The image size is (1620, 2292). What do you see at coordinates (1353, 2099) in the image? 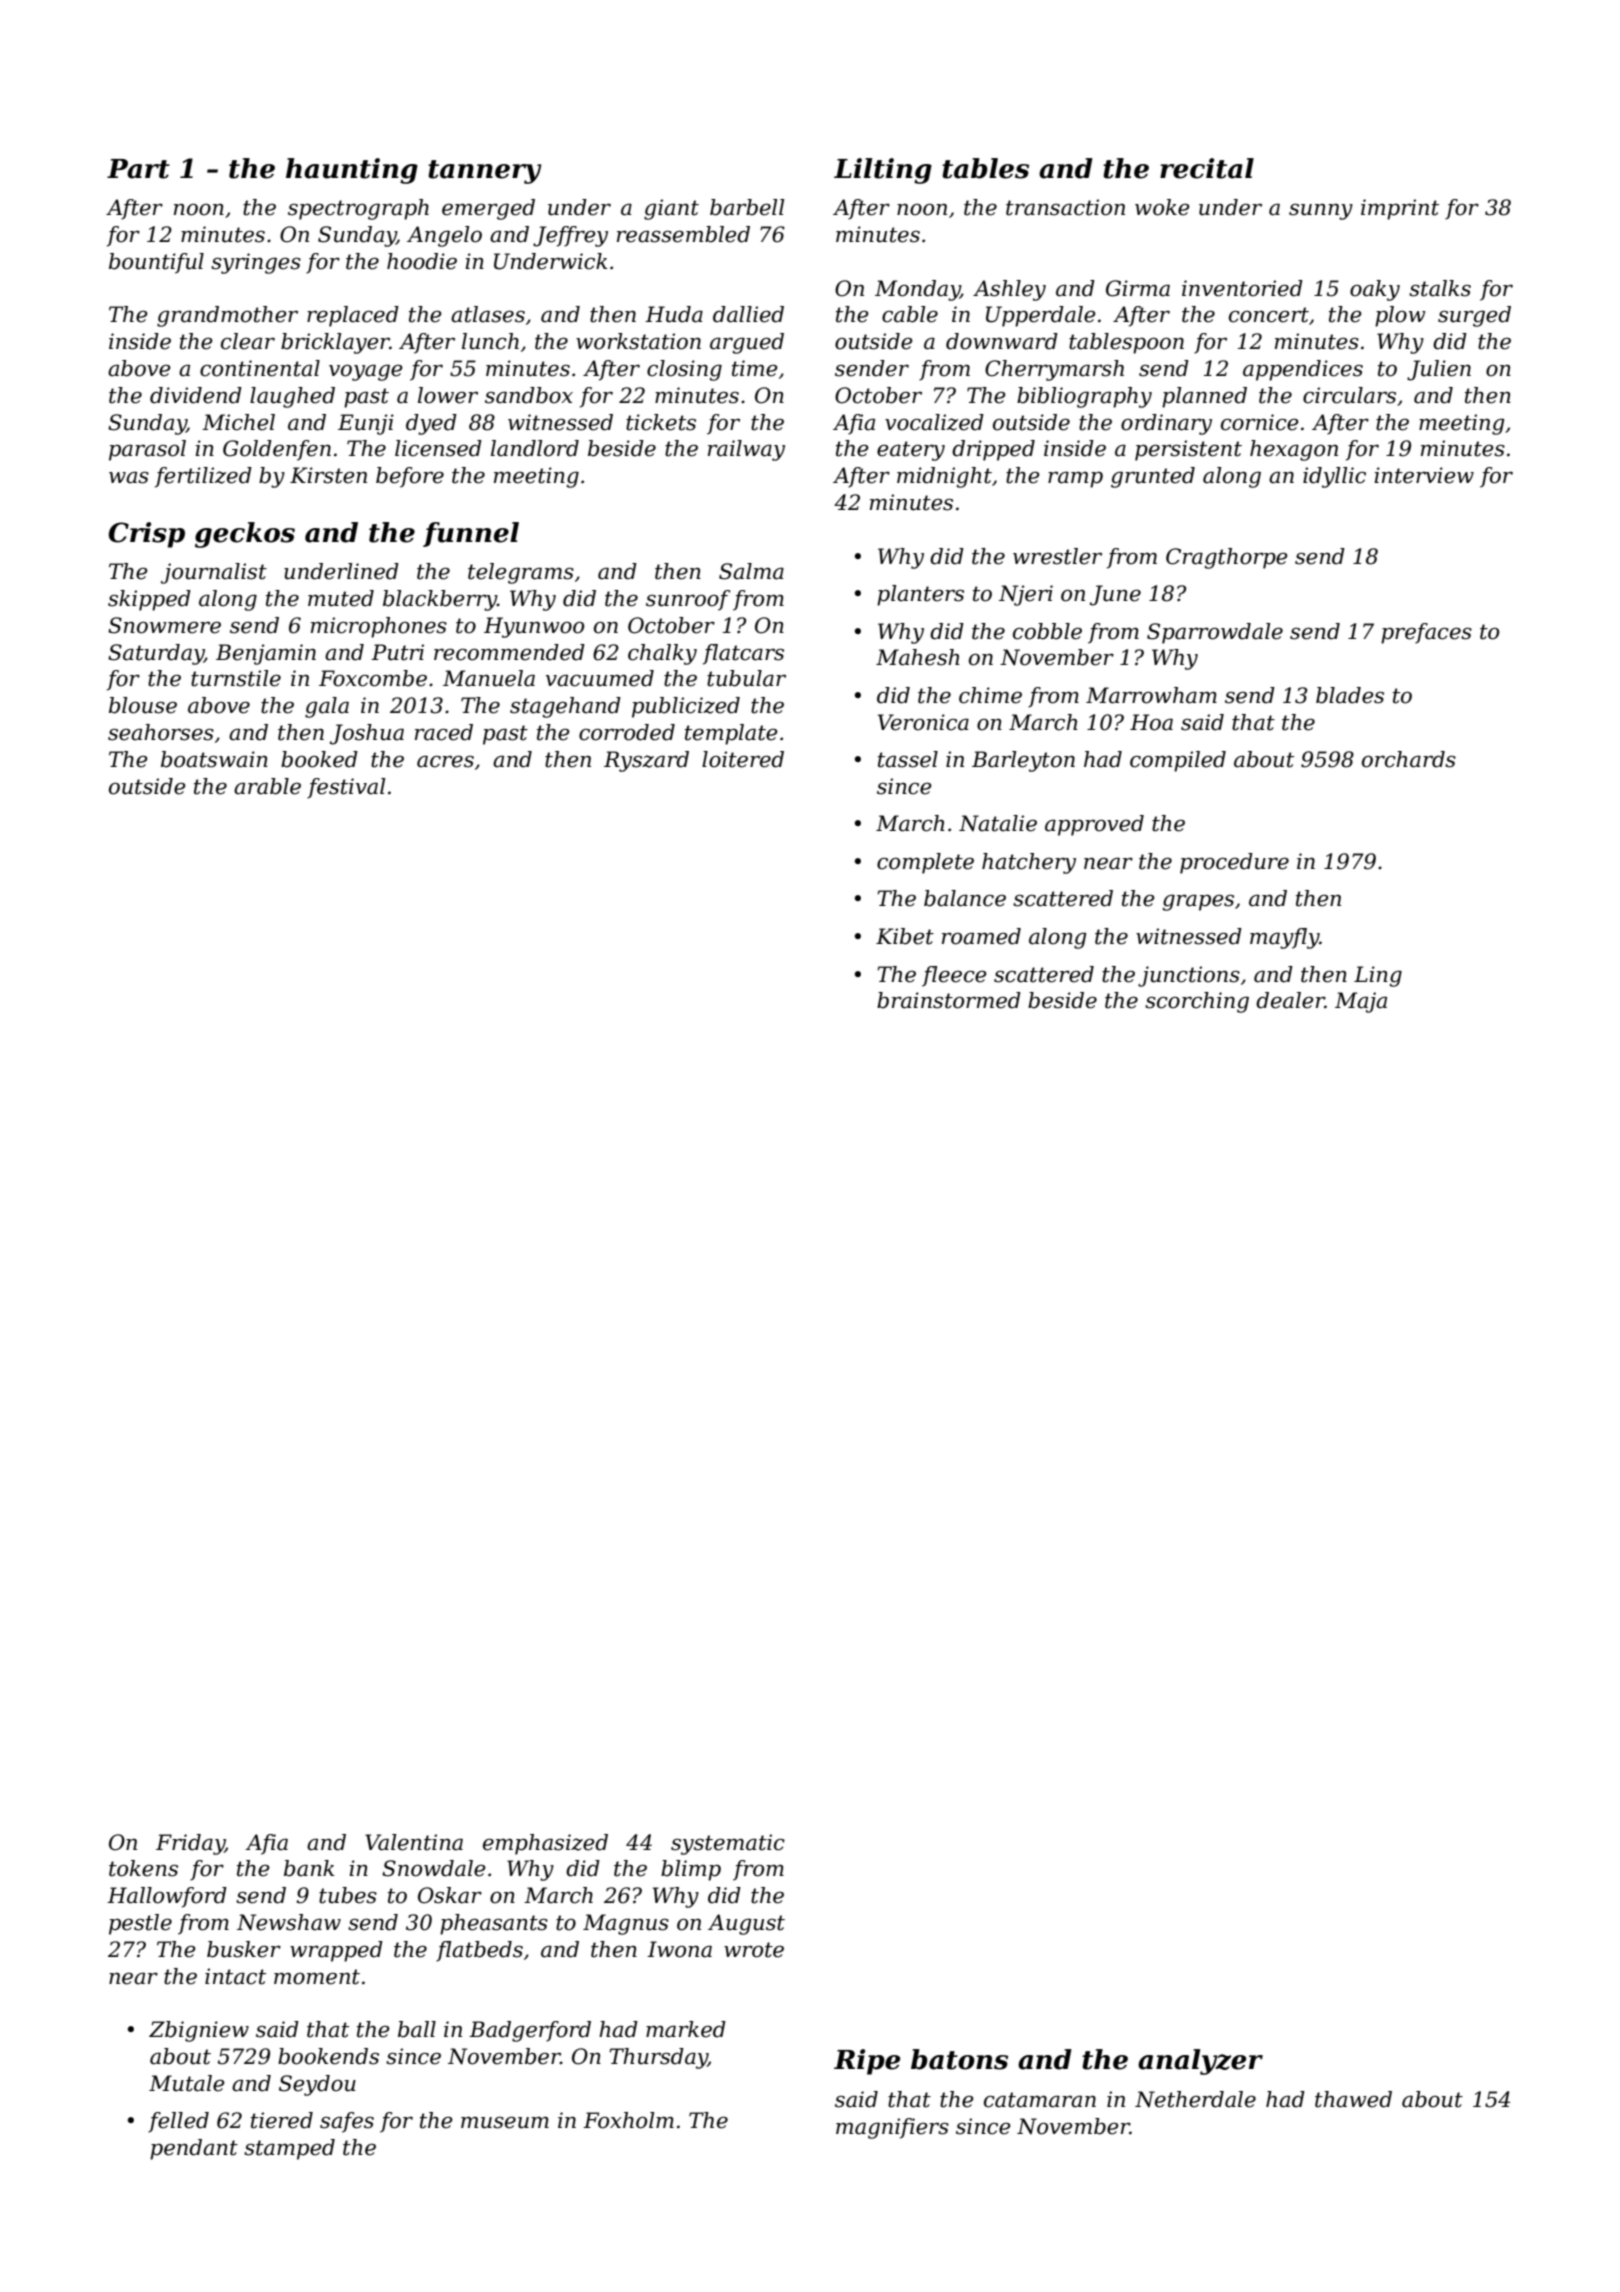
I see `thawed` at bounding box center [1353, 2099].
